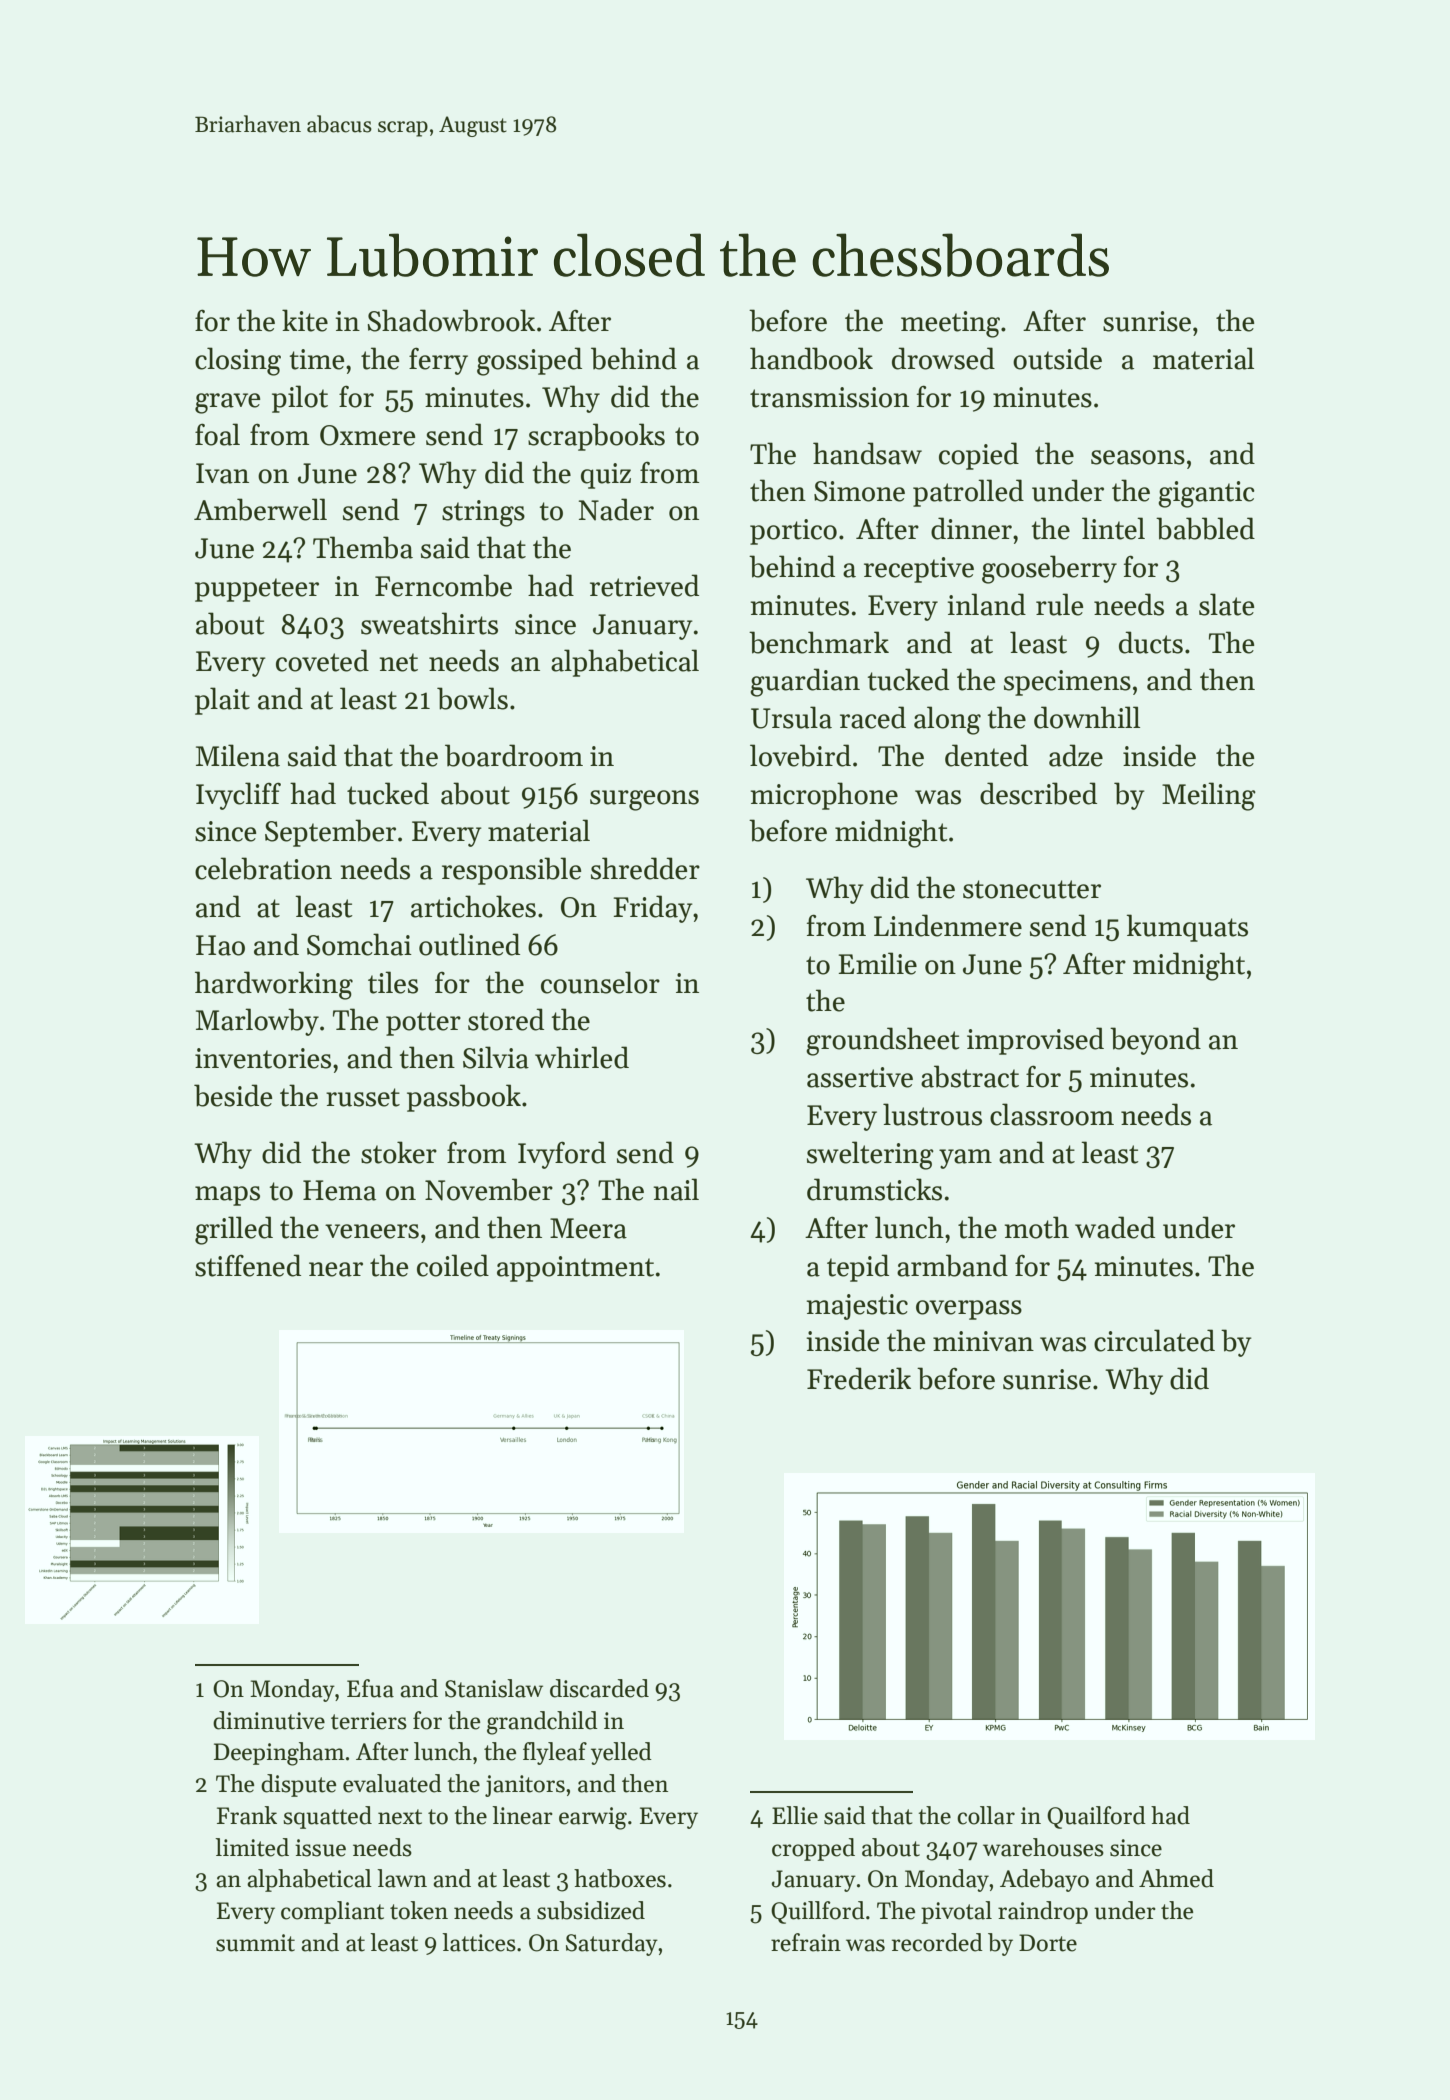 The height and width of the page is (2100, 1450). I want to click on circulated, so click(1154, 1340).
